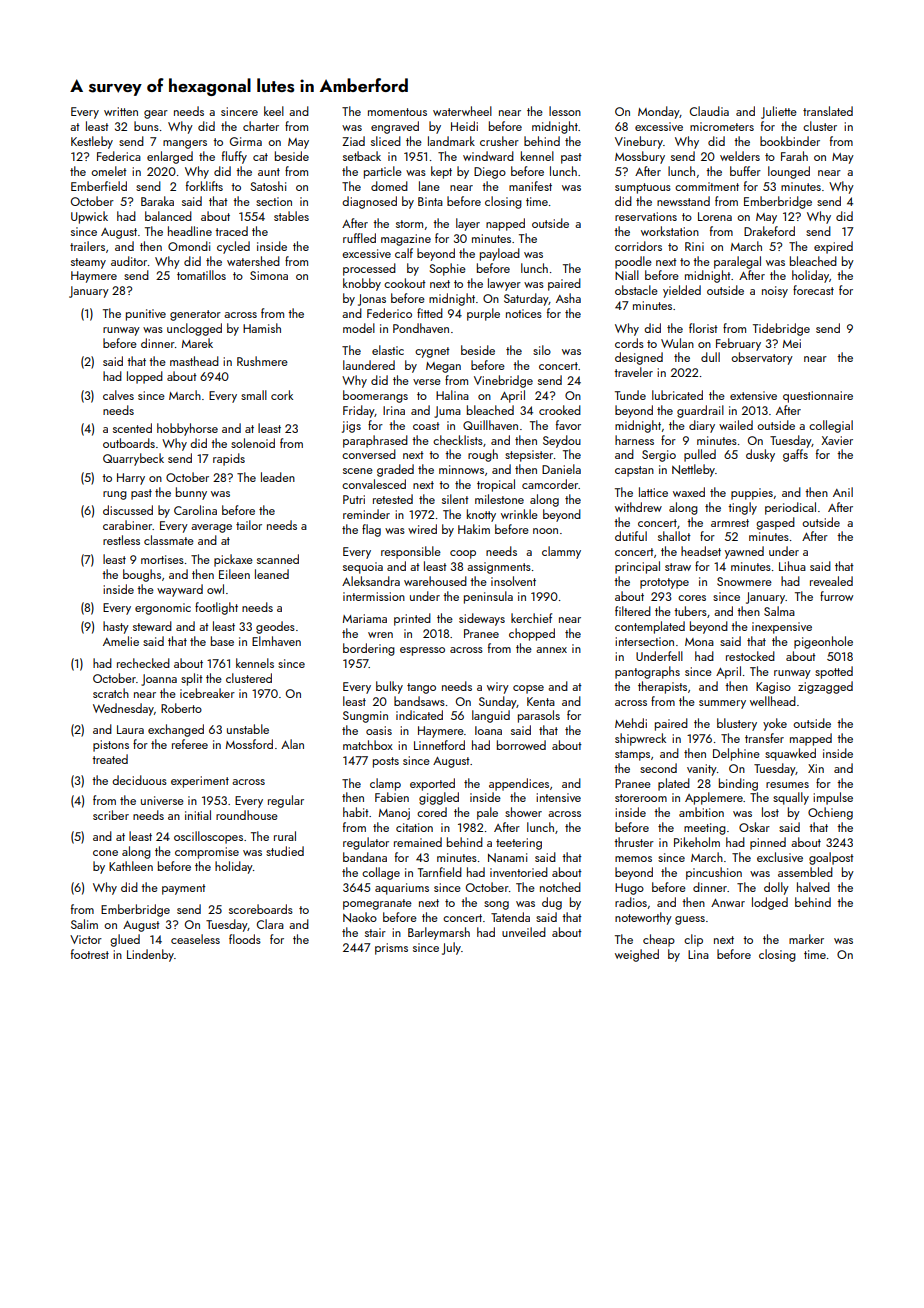  Describe the element at coordinates (121, 641) in the document. I see `Amelie` at that location.
